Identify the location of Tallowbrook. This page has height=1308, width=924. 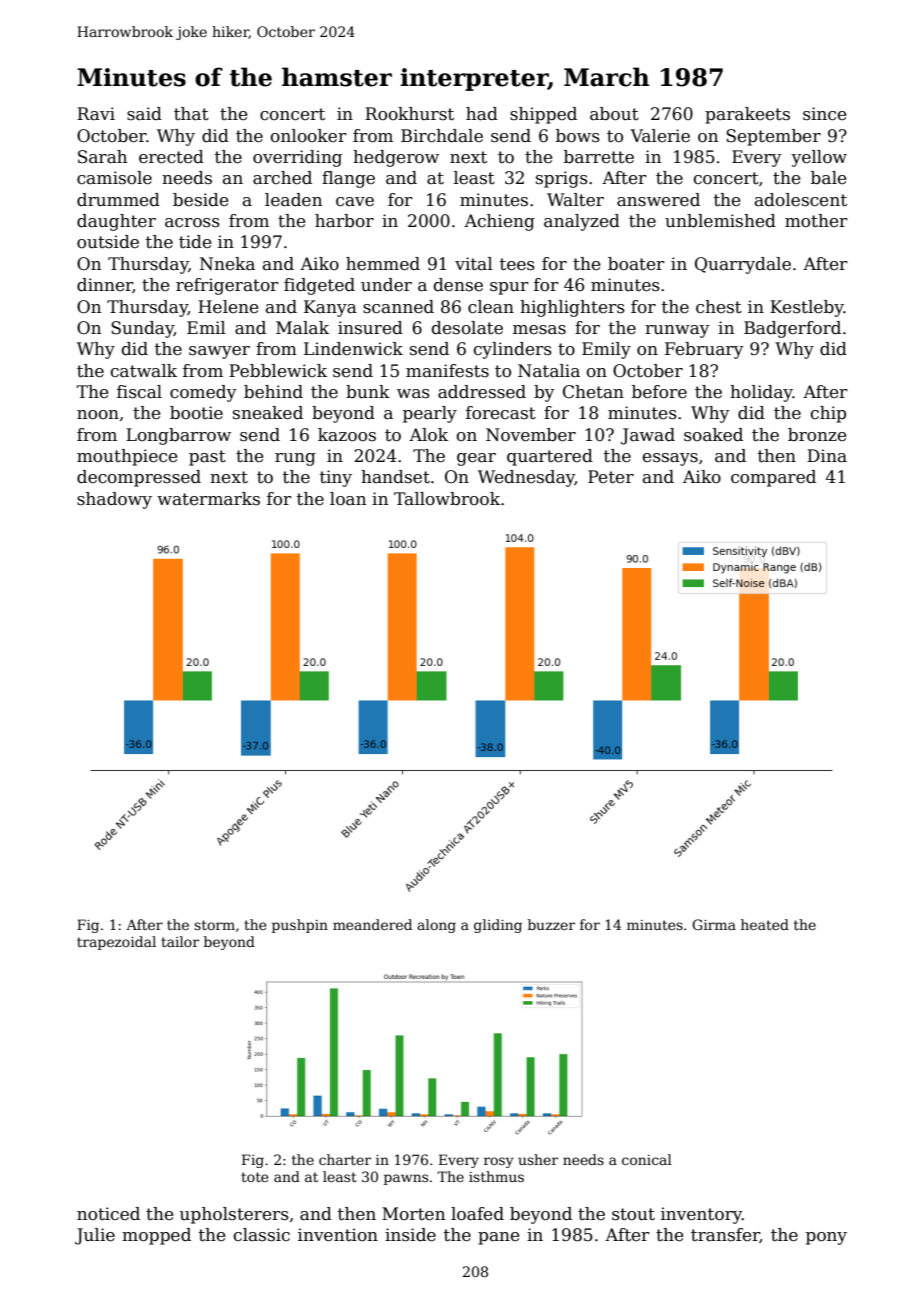
(447, 499).
